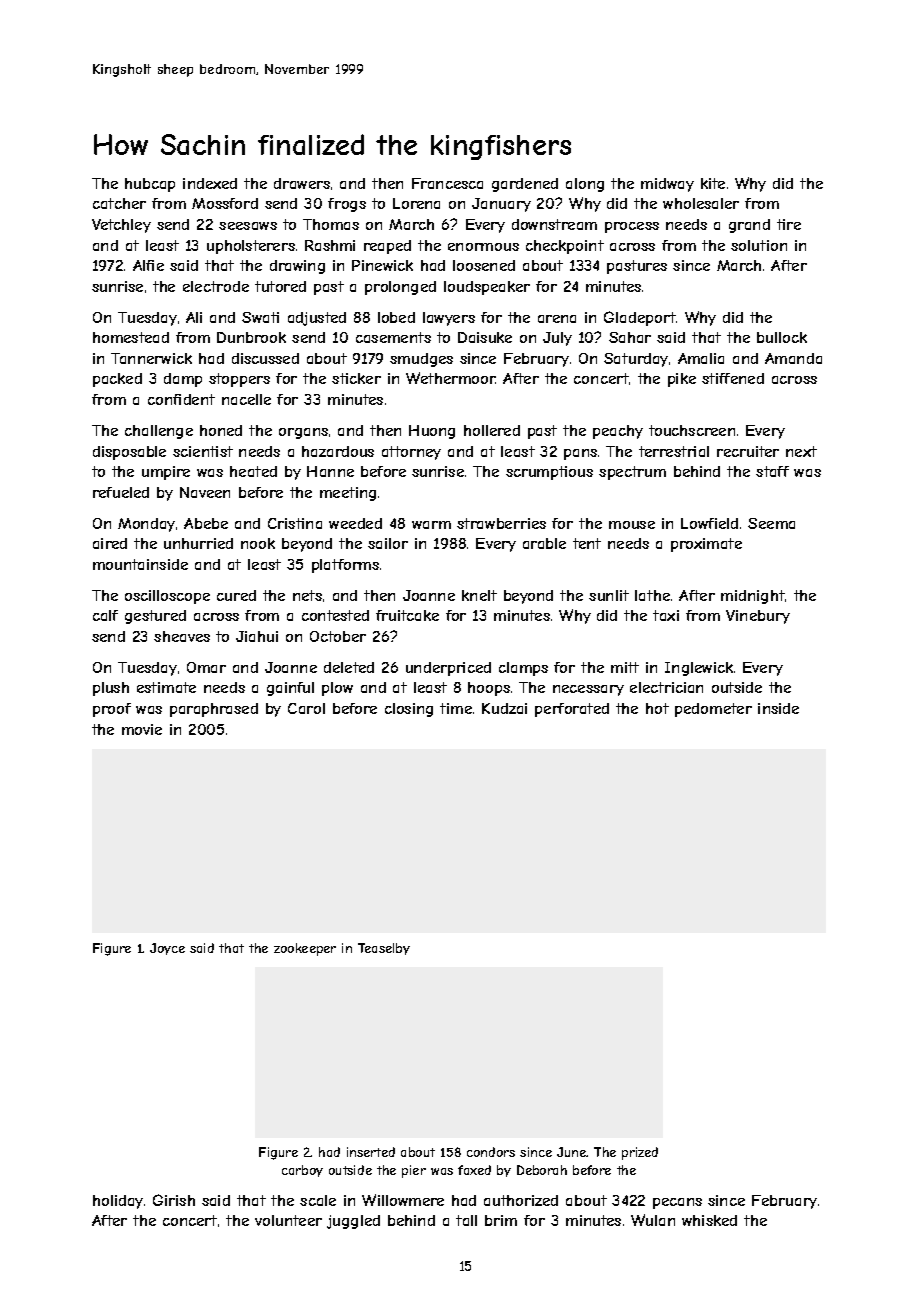  I want to click on catcher, so click(119, 203).
